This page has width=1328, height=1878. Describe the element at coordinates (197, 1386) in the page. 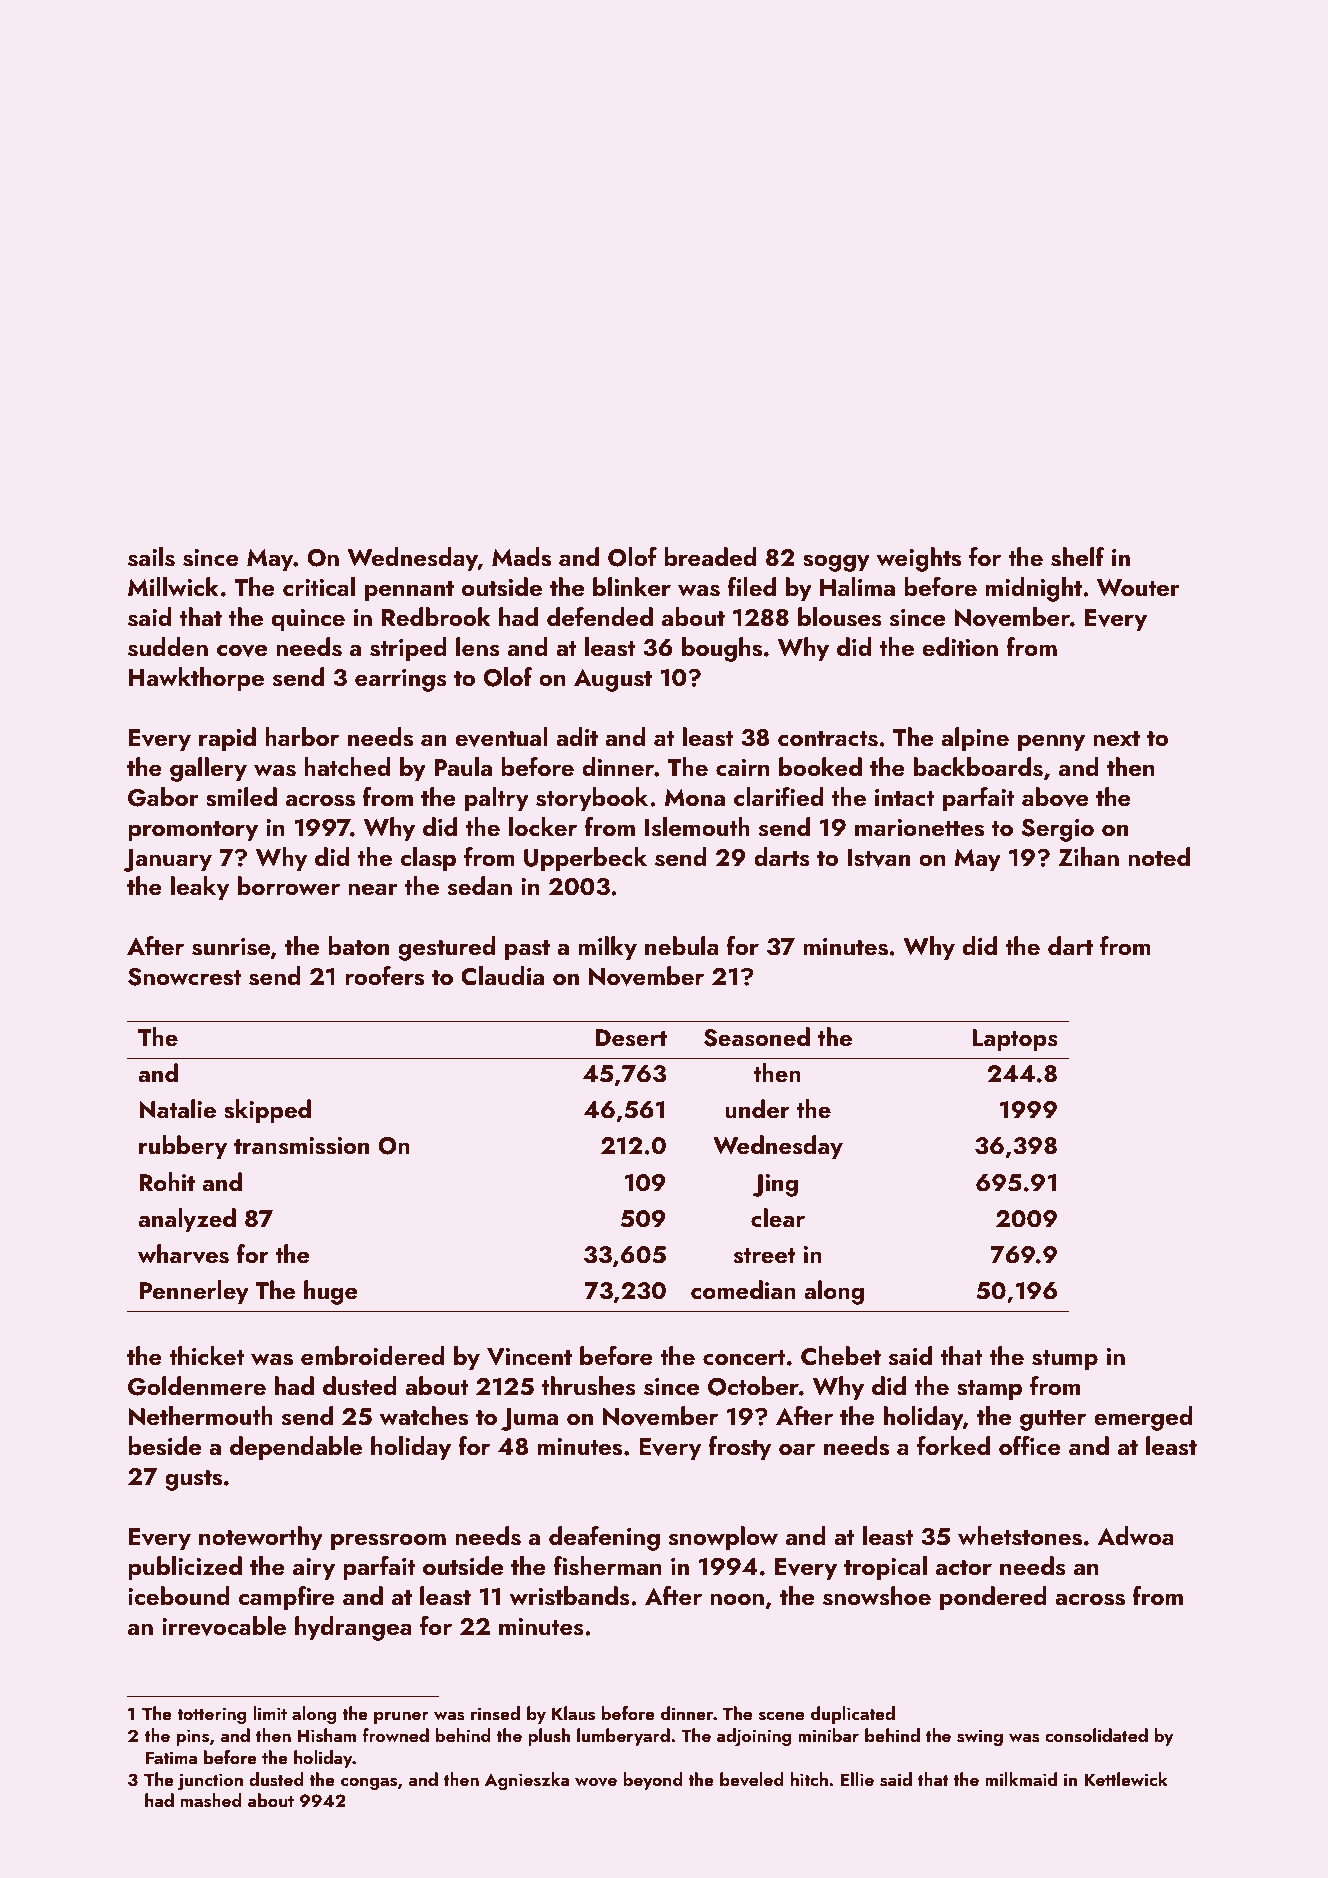

I see `Goldenmere` at that location.
